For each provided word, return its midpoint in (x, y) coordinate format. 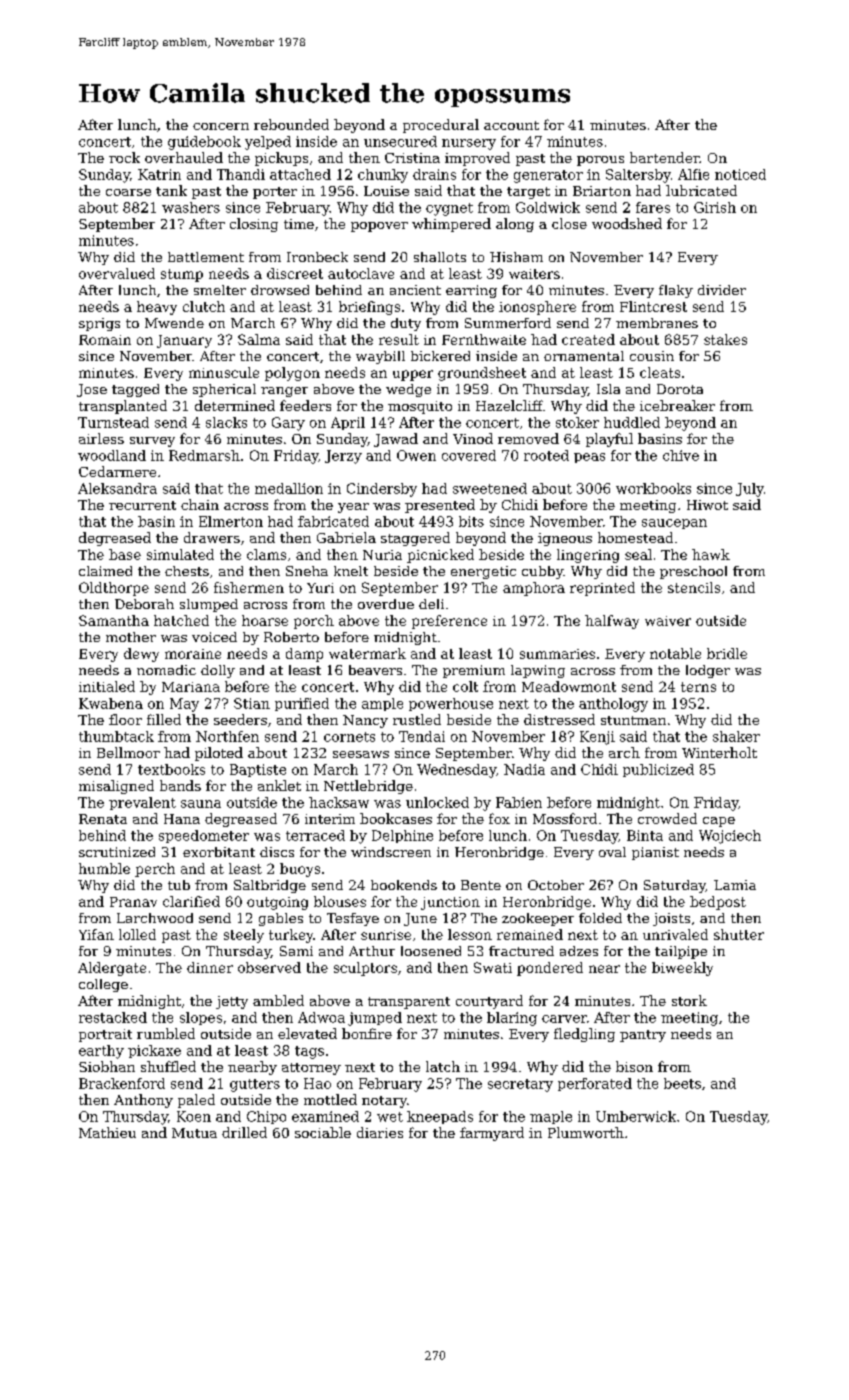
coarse (128, 192)
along (515, 225)
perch (155, 870)
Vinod (473, 438)
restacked (113, 1017)
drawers (212, 537)
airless (101, 438)
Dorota (680, 389)
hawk (711, 554)
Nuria (382, 555)
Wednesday (456, 771)
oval (612, 852)
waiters (534, 274)
